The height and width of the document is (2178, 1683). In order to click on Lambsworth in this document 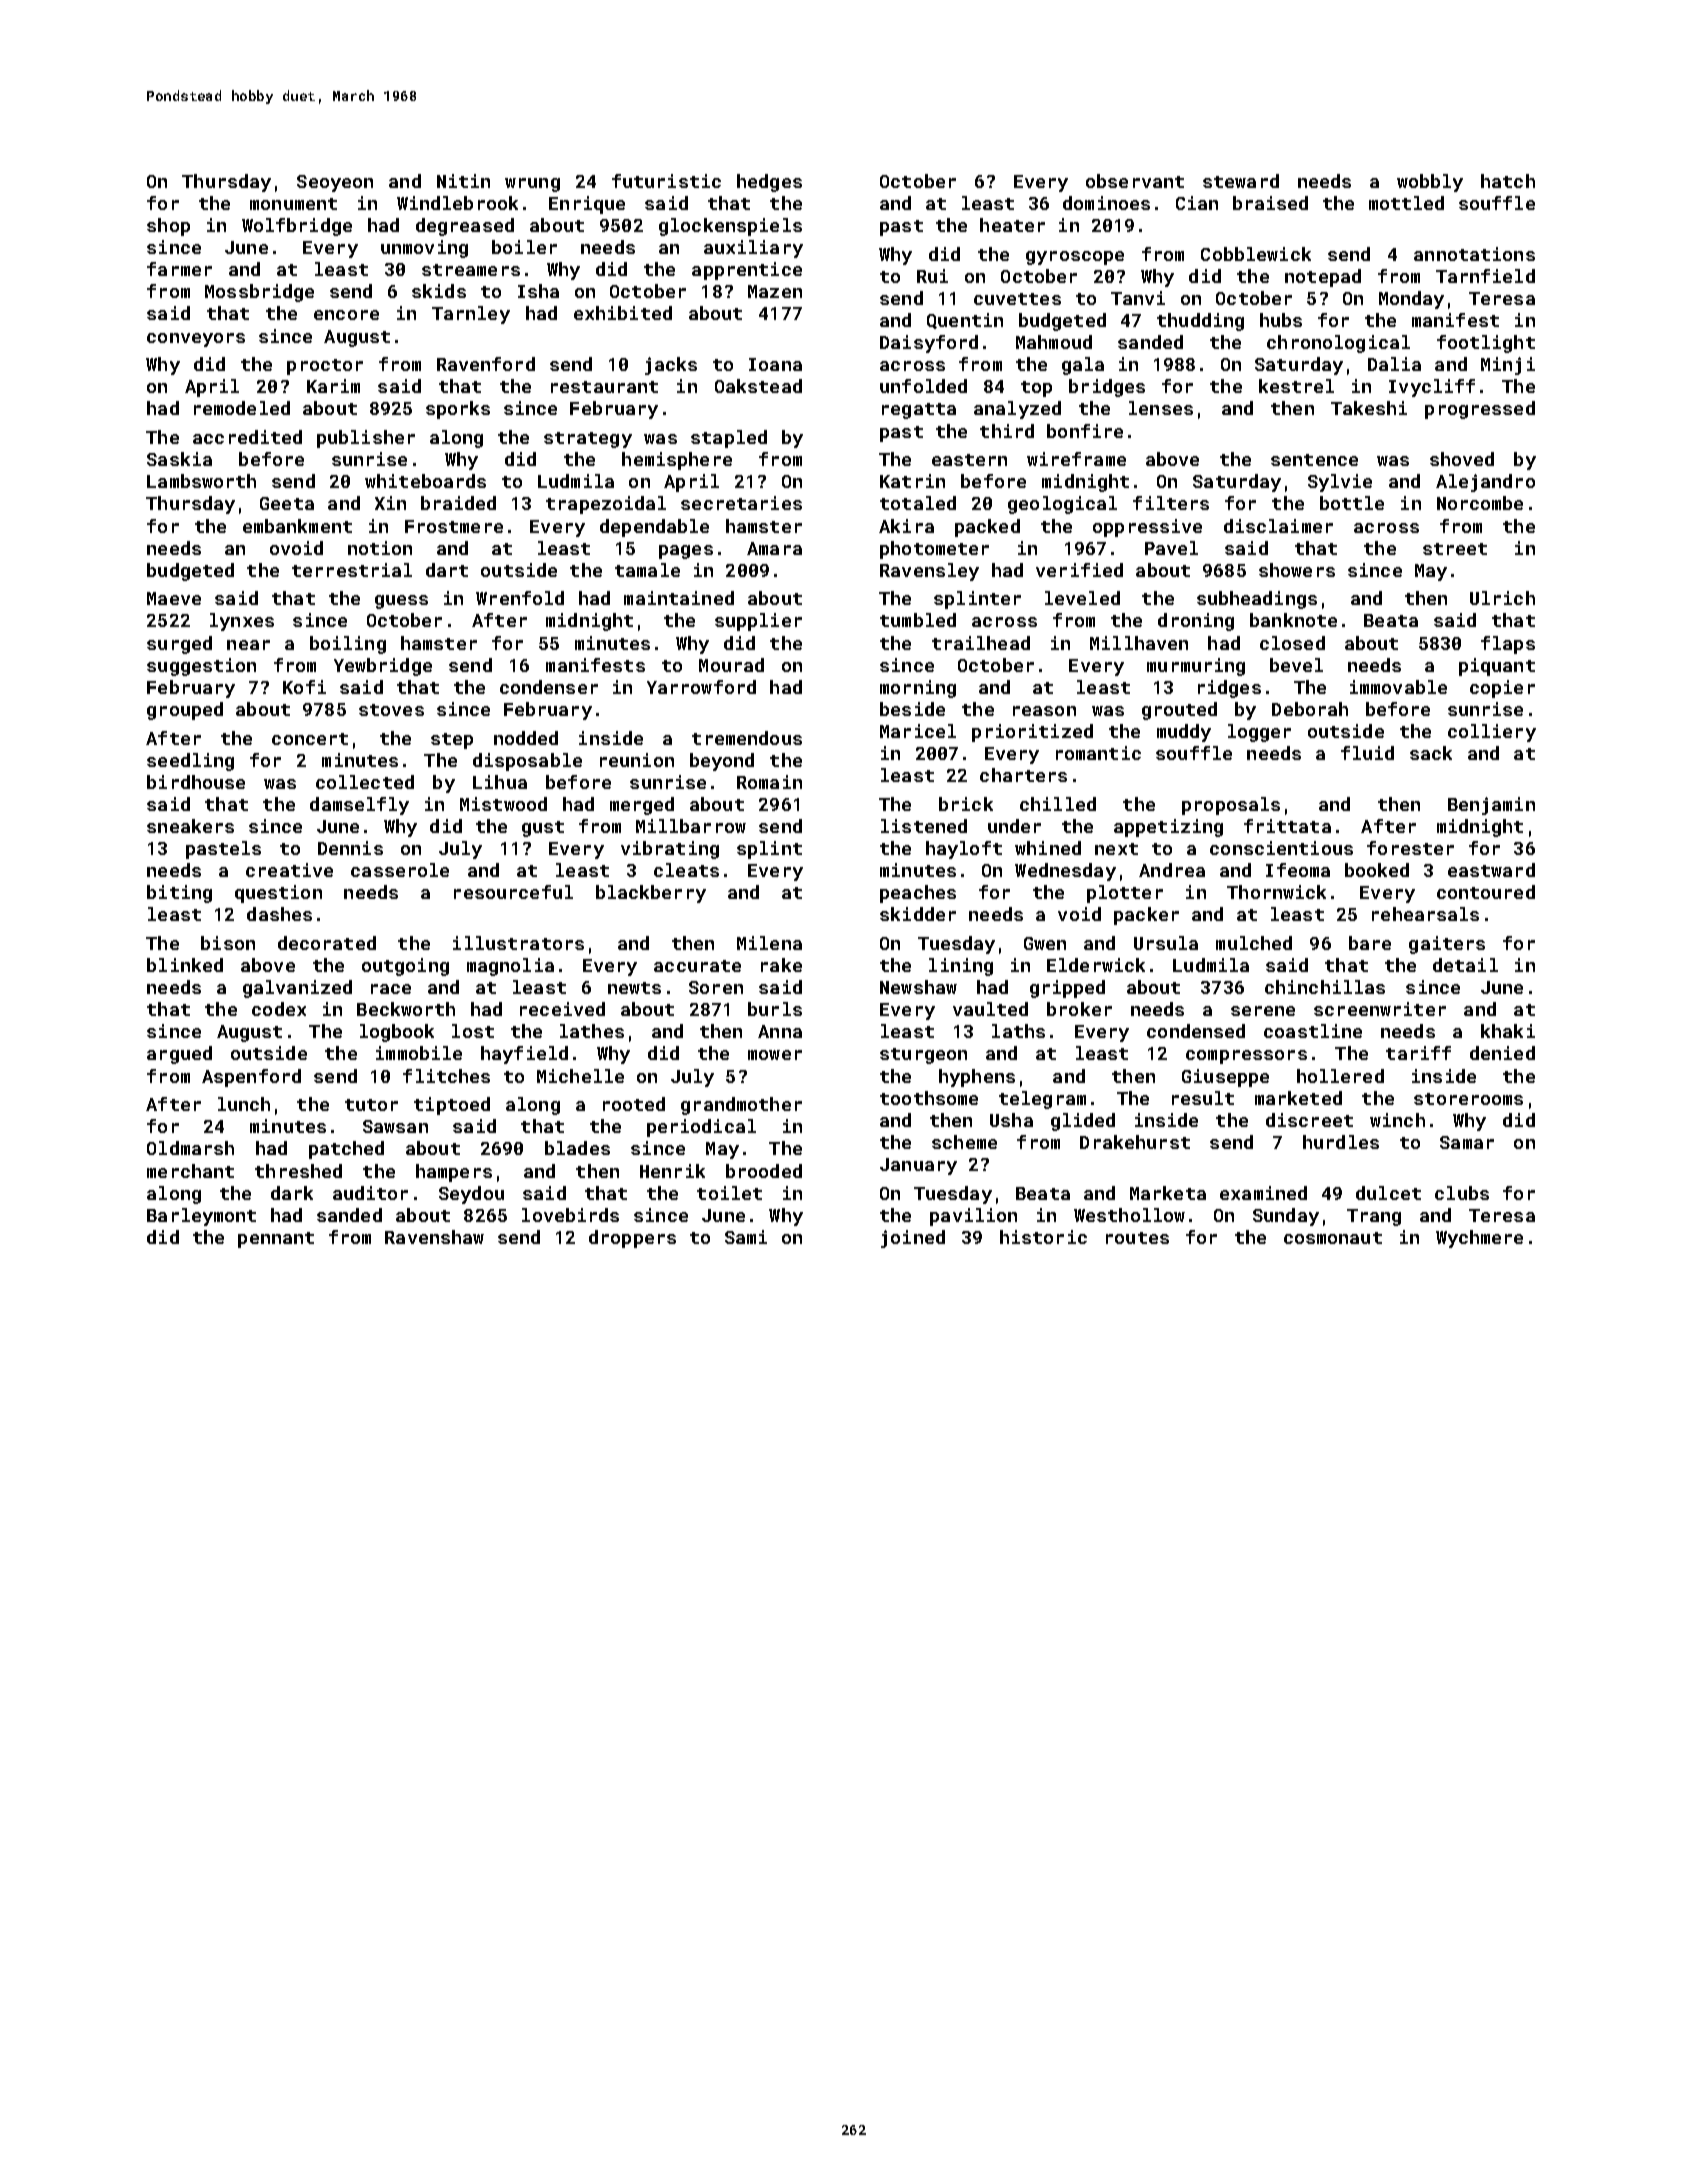, I will do `click(201, 481)`.
